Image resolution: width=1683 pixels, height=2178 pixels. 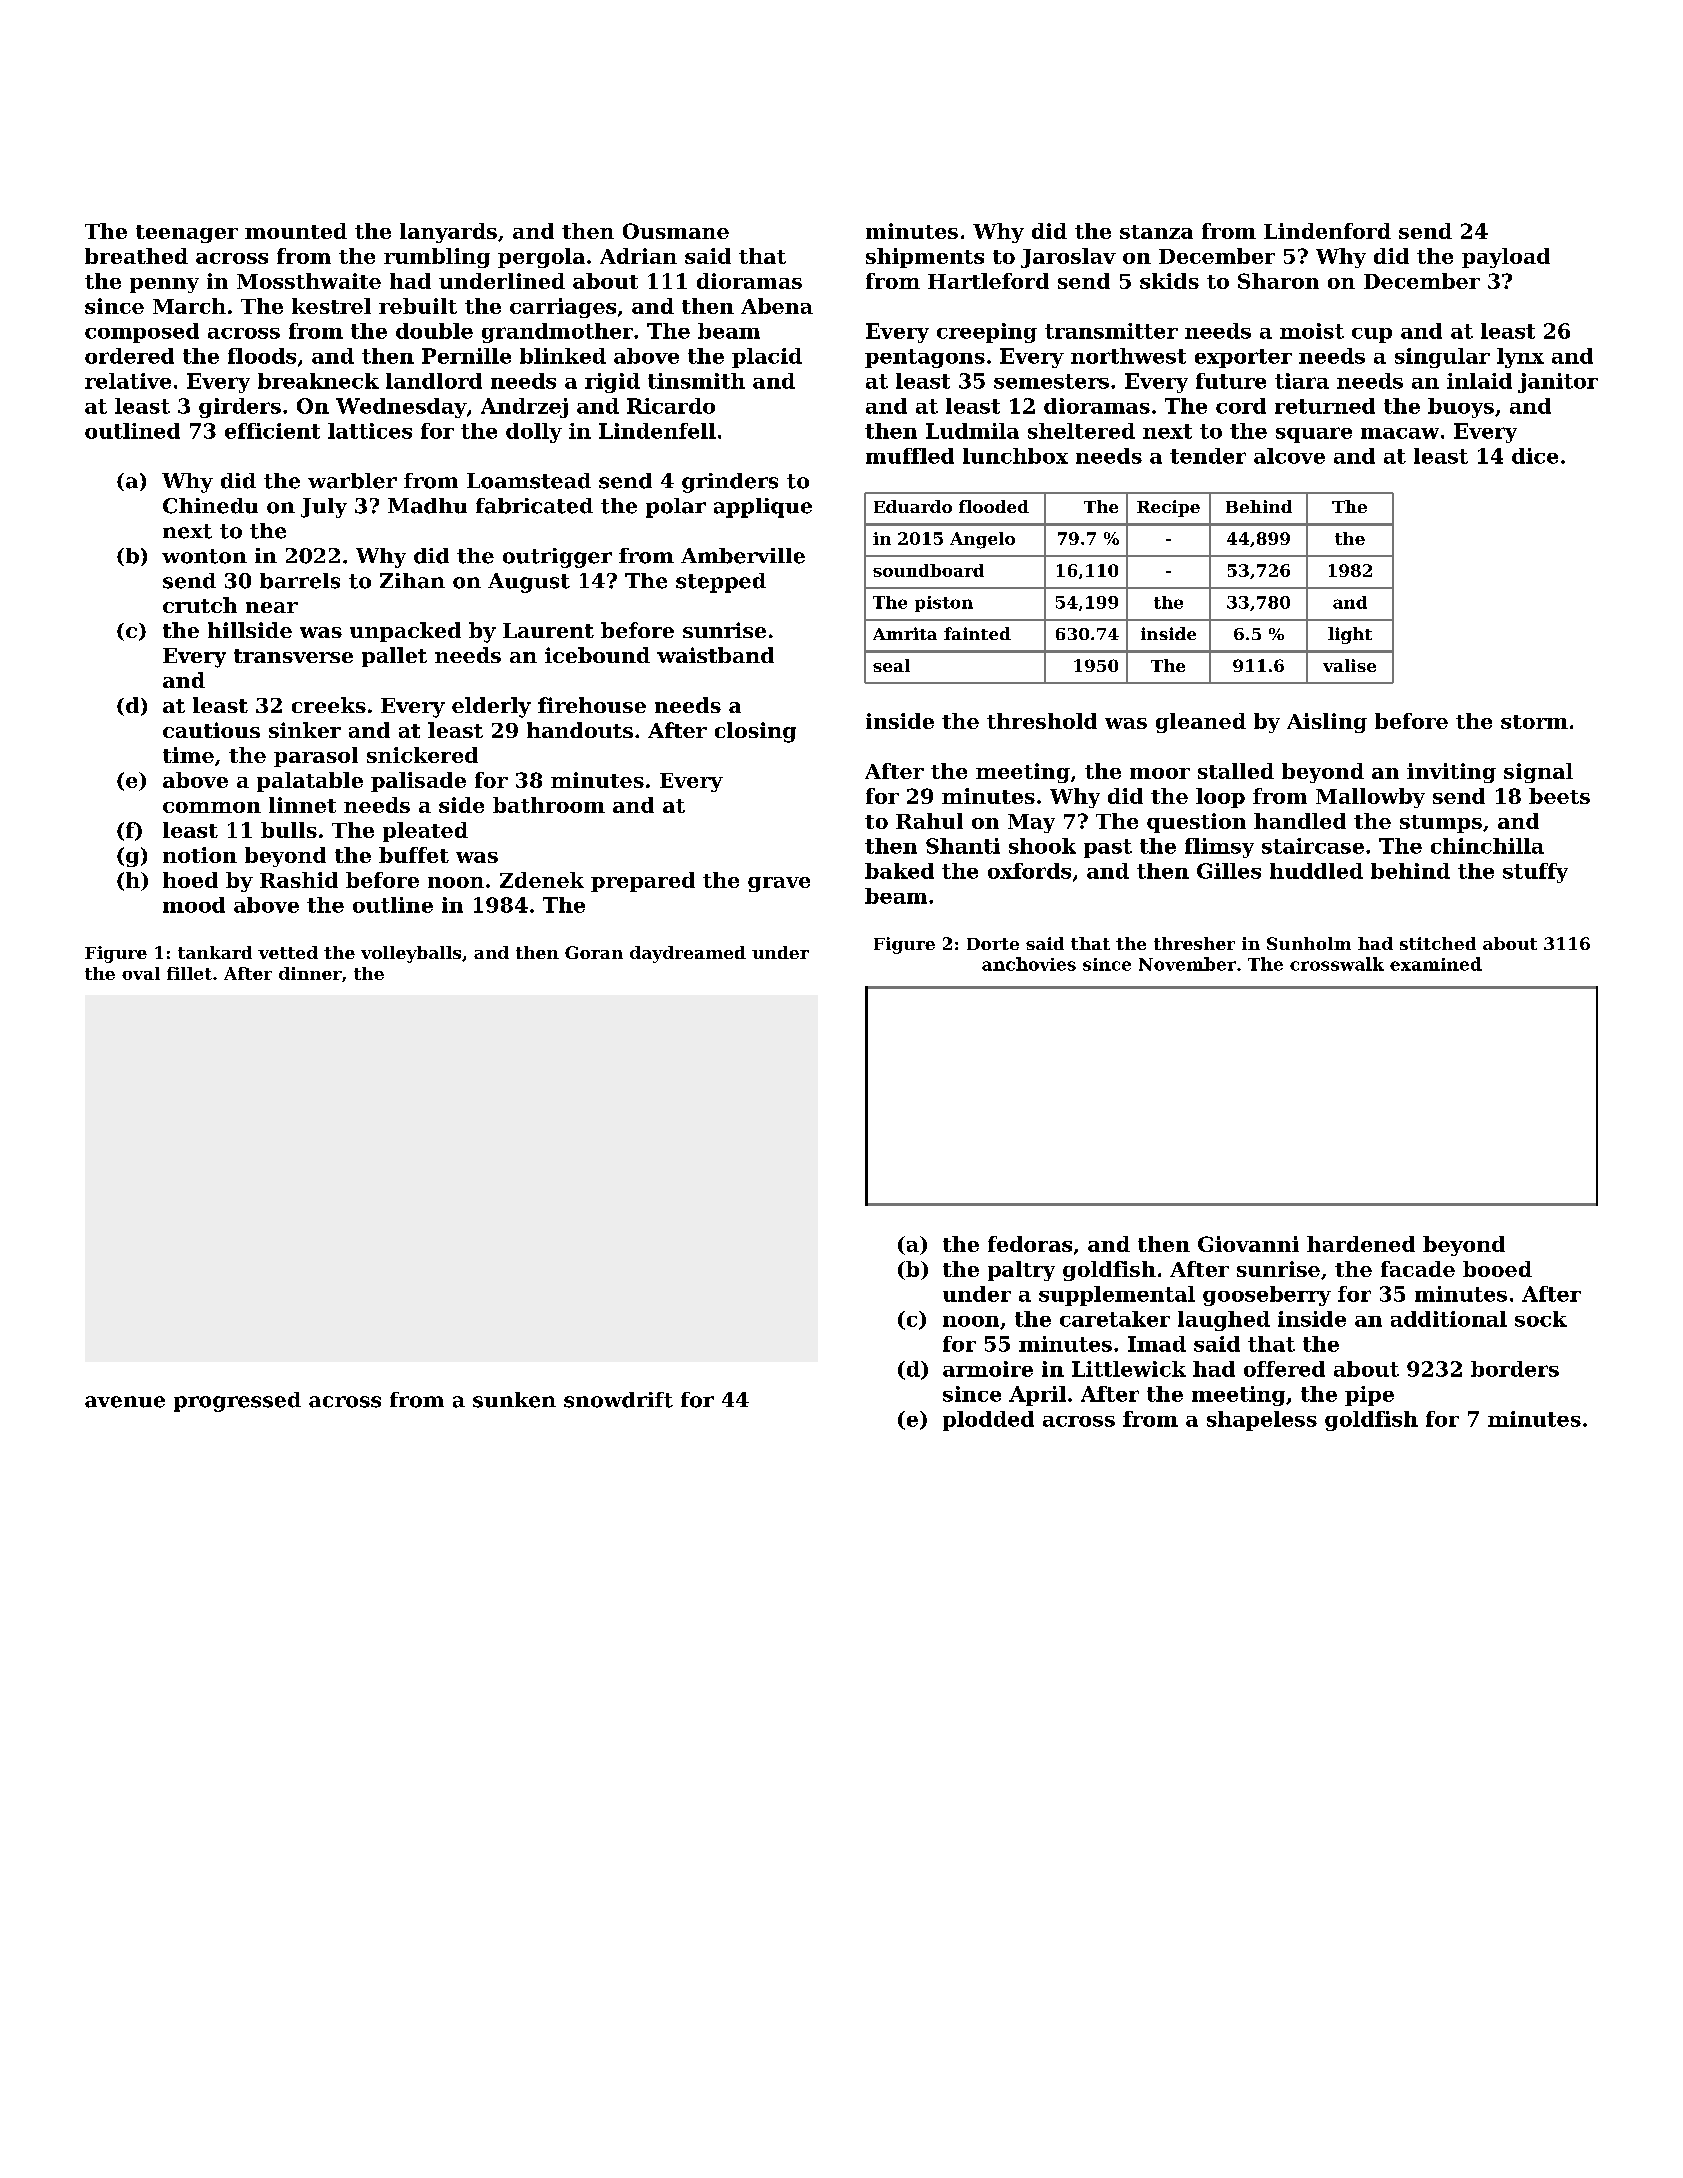 What do you see at coordinates (514, 1400) in the document?
I see `sunken` at bounding box center [514, 1400].
